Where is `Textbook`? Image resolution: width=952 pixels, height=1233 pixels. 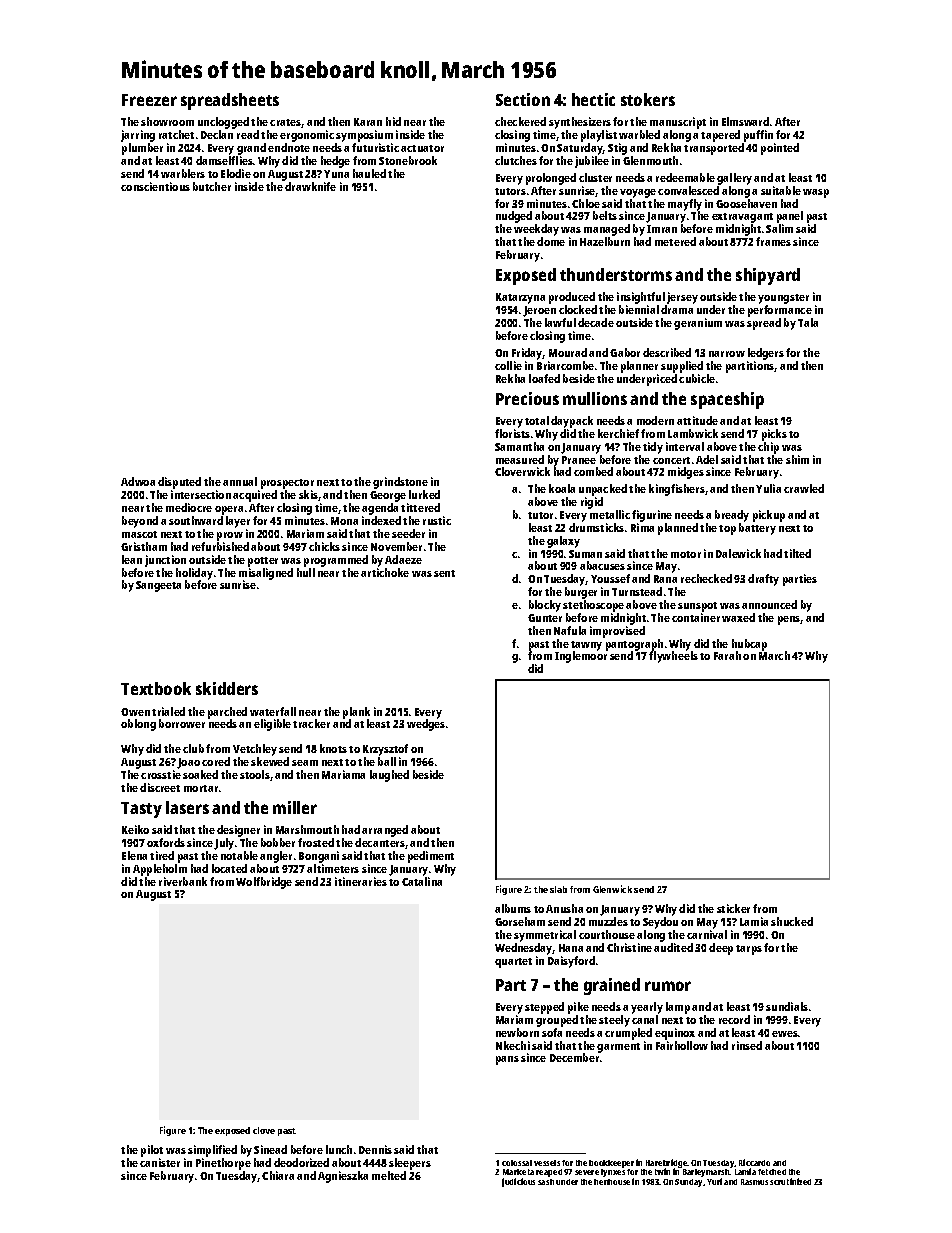 Textbook is located at coordinates (156, 688).
